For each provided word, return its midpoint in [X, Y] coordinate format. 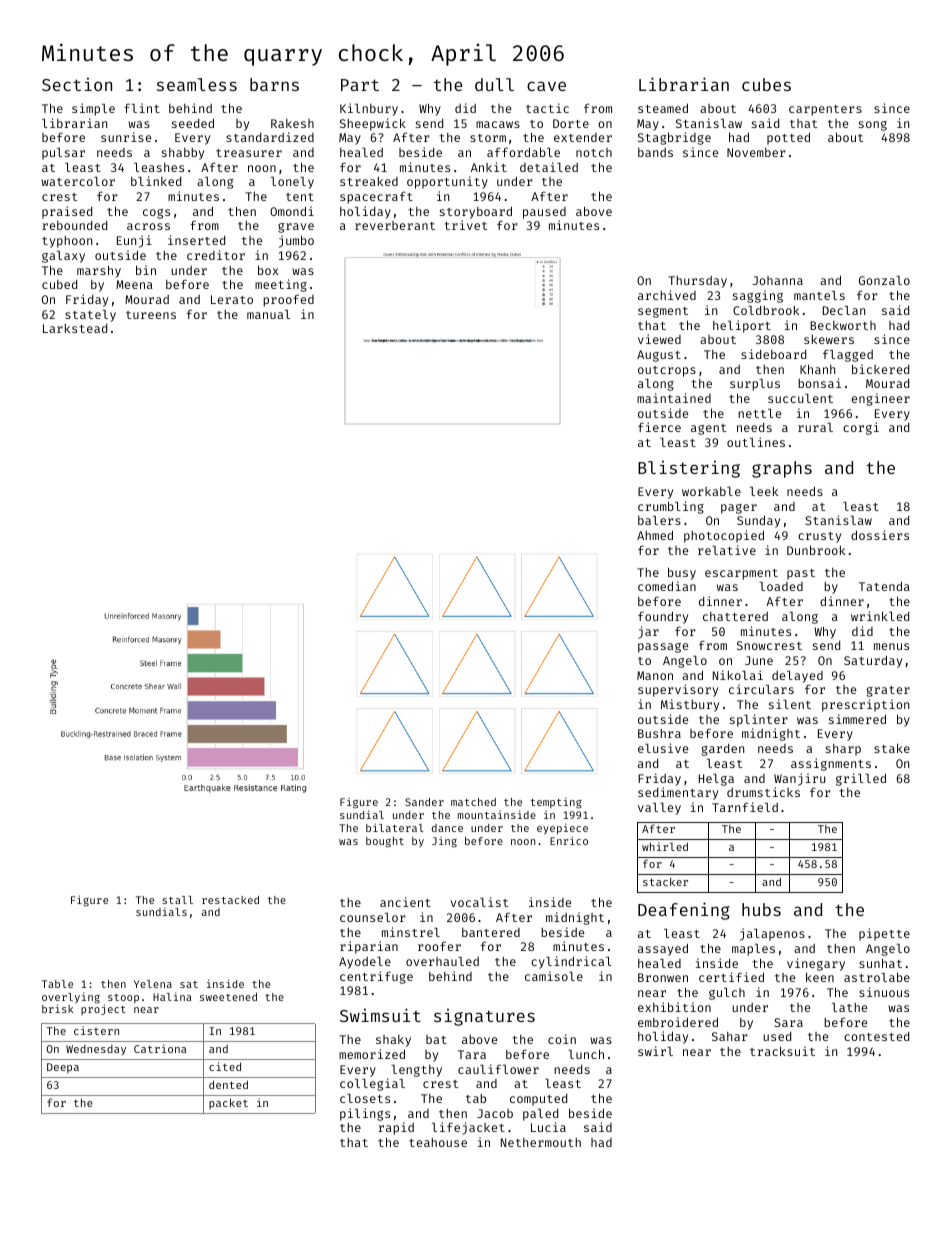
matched [473, 802]
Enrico [569, 840]
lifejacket [468, 1128]
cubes [766, 84]
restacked [230, 900]
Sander [424, 802]
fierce [659, 427]
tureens [151, 315]
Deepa [63, 1068]
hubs [761, 909]
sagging [758, 296]
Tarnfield [745, 807]
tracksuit [782, 1051]
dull [494, 84]
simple [93, 109]
